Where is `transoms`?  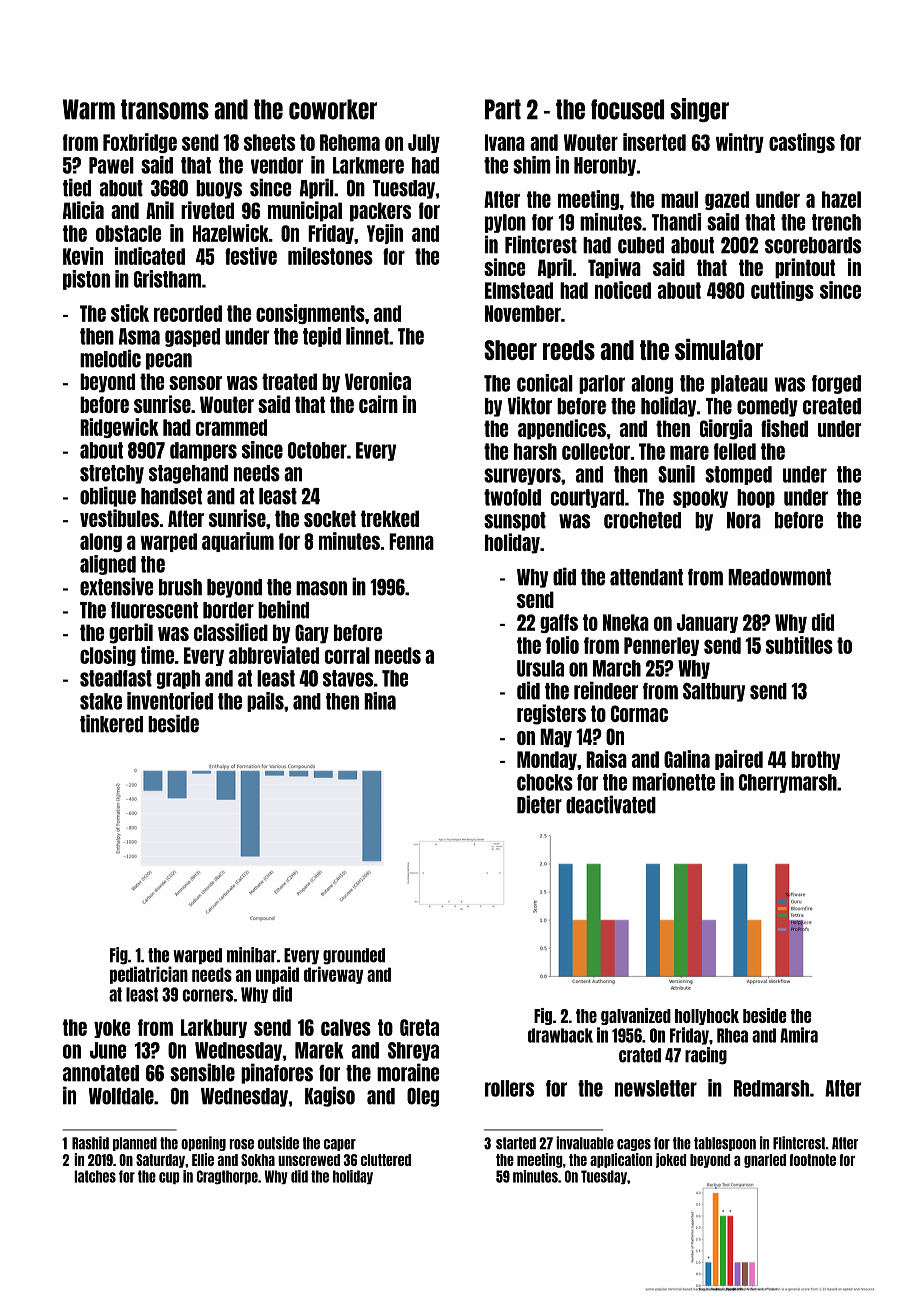
transoms is located at coordinates (165, 109).
